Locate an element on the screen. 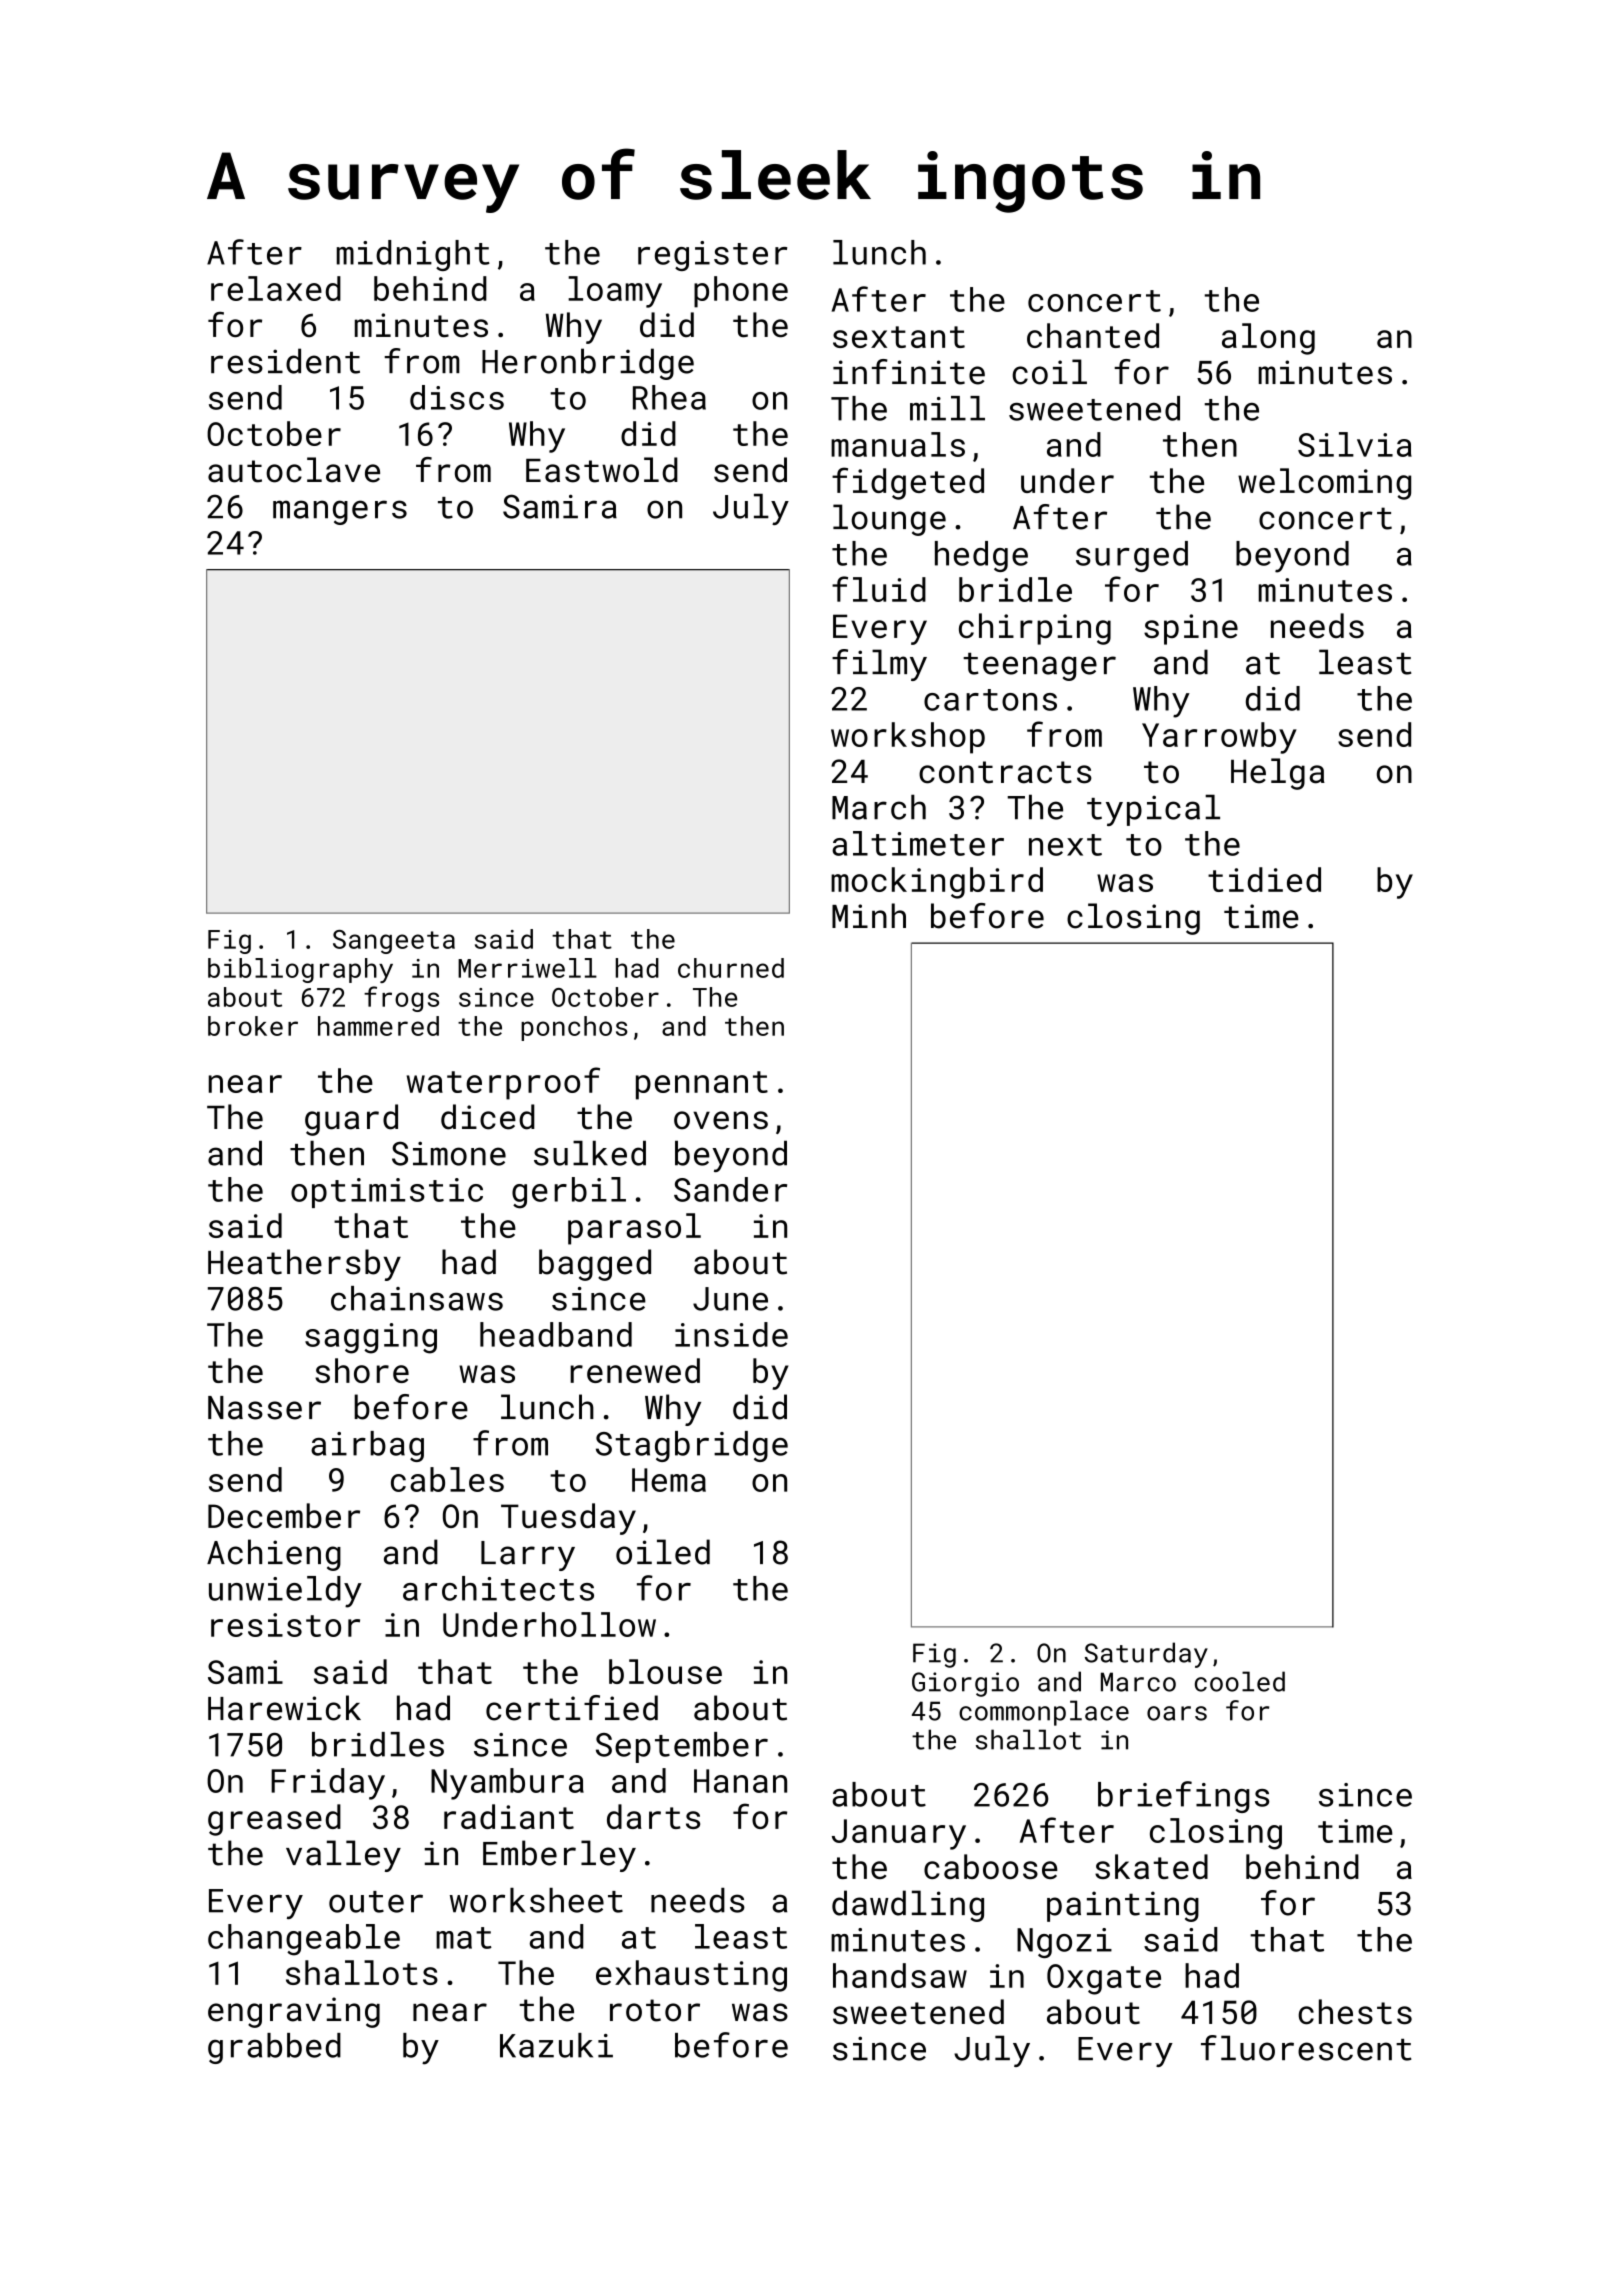 The image size is (1620, 2292). tidied is located at coordinates (1264, 879).
